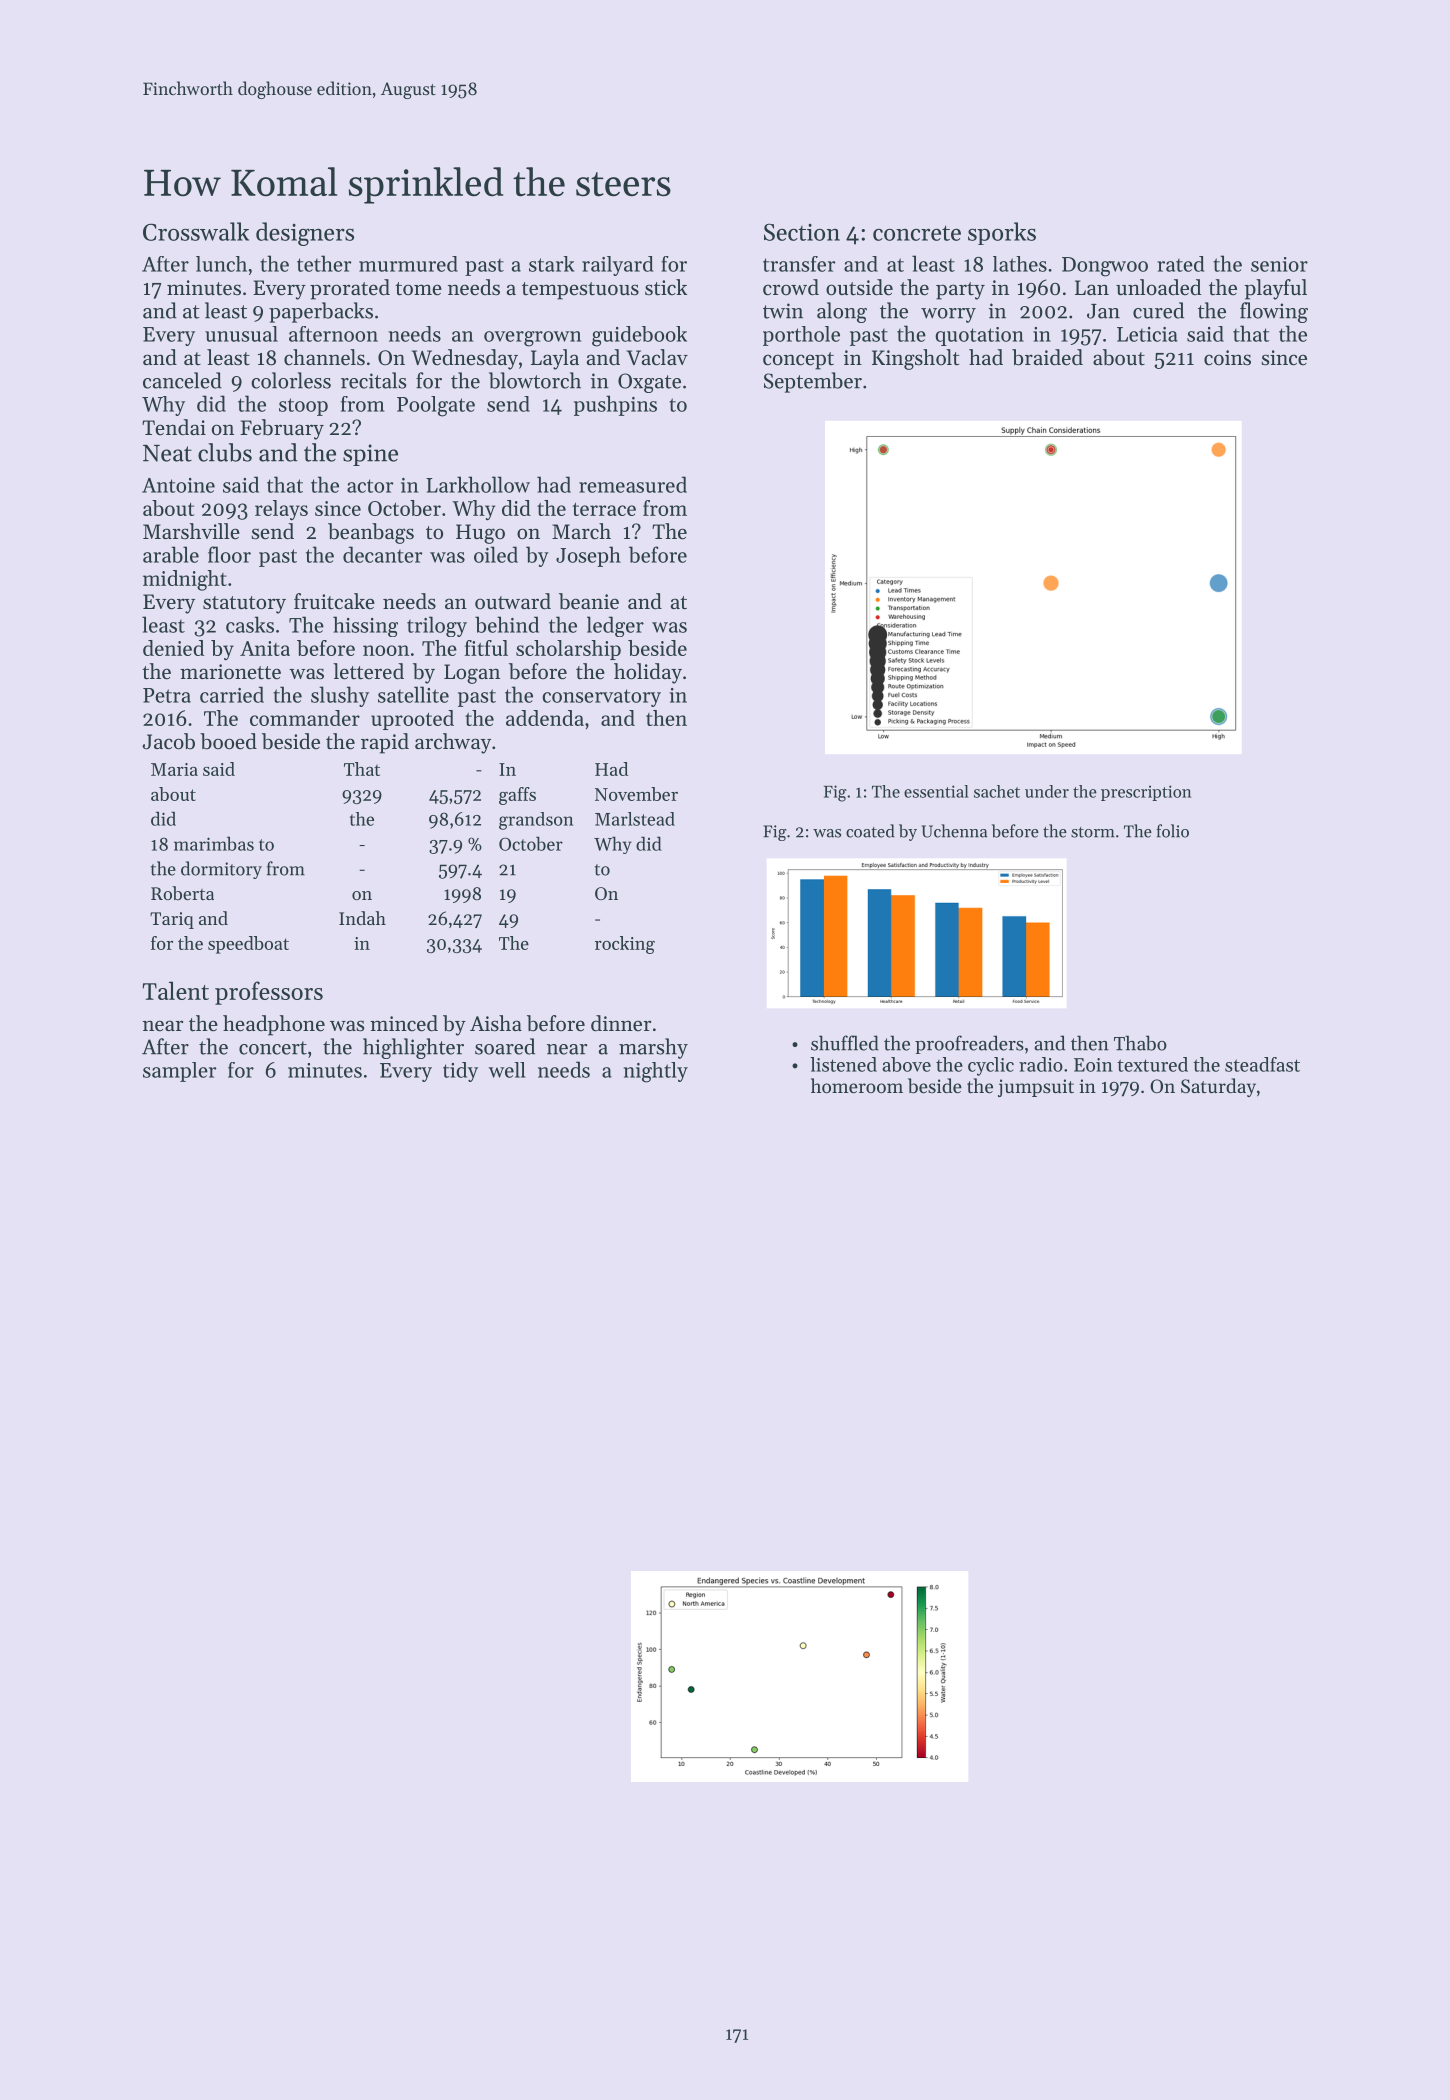 This document has height=2100, width=1450. I want to click on canceled, so click(182, 380).
